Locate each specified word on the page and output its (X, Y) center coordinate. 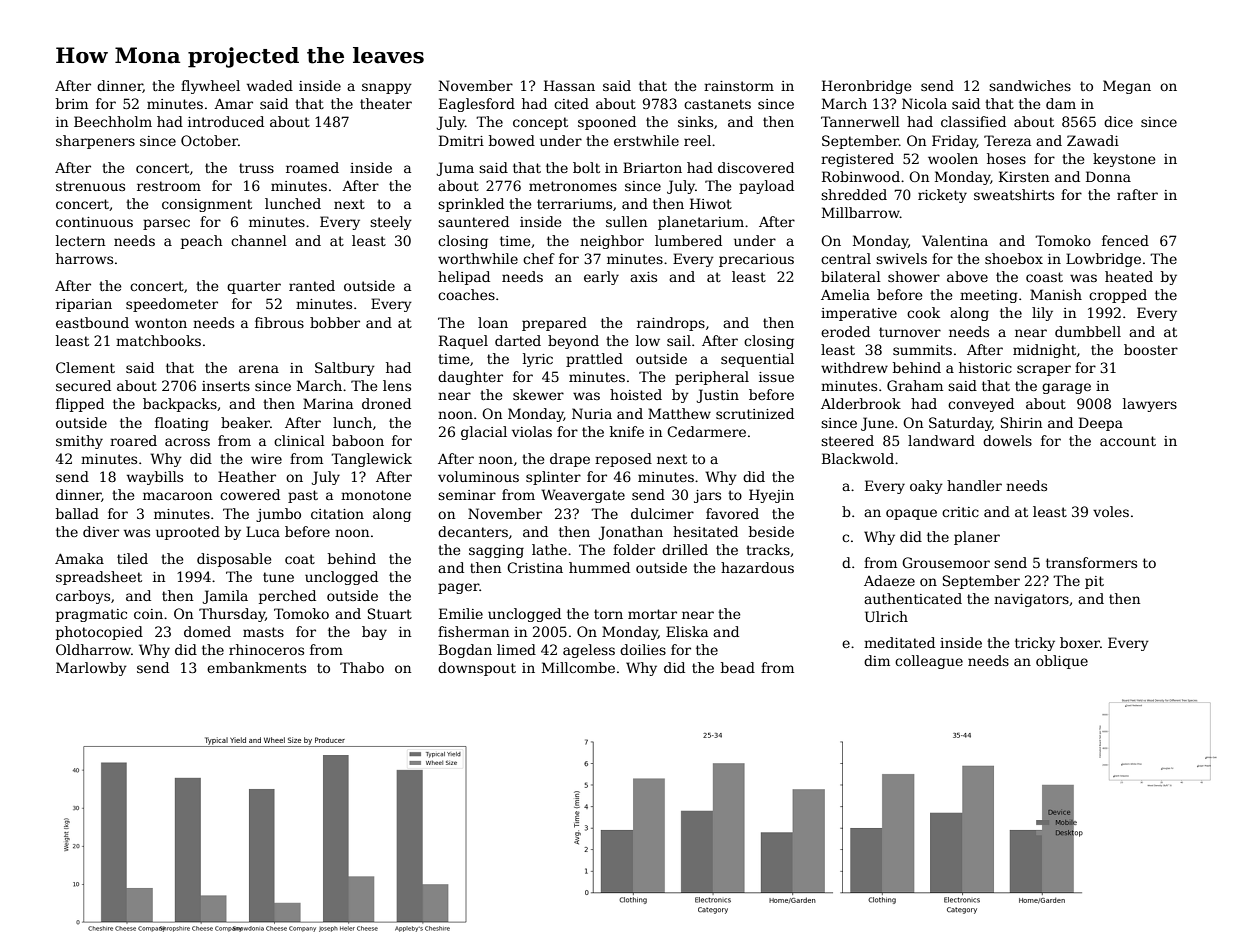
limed (516, 649)
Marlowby (91, 669)
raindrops (671, 324)
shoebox (1014, 258)
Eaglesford (477, 105)
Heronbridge (866, 87)
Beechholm (113, 121)
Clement (85, 367)
